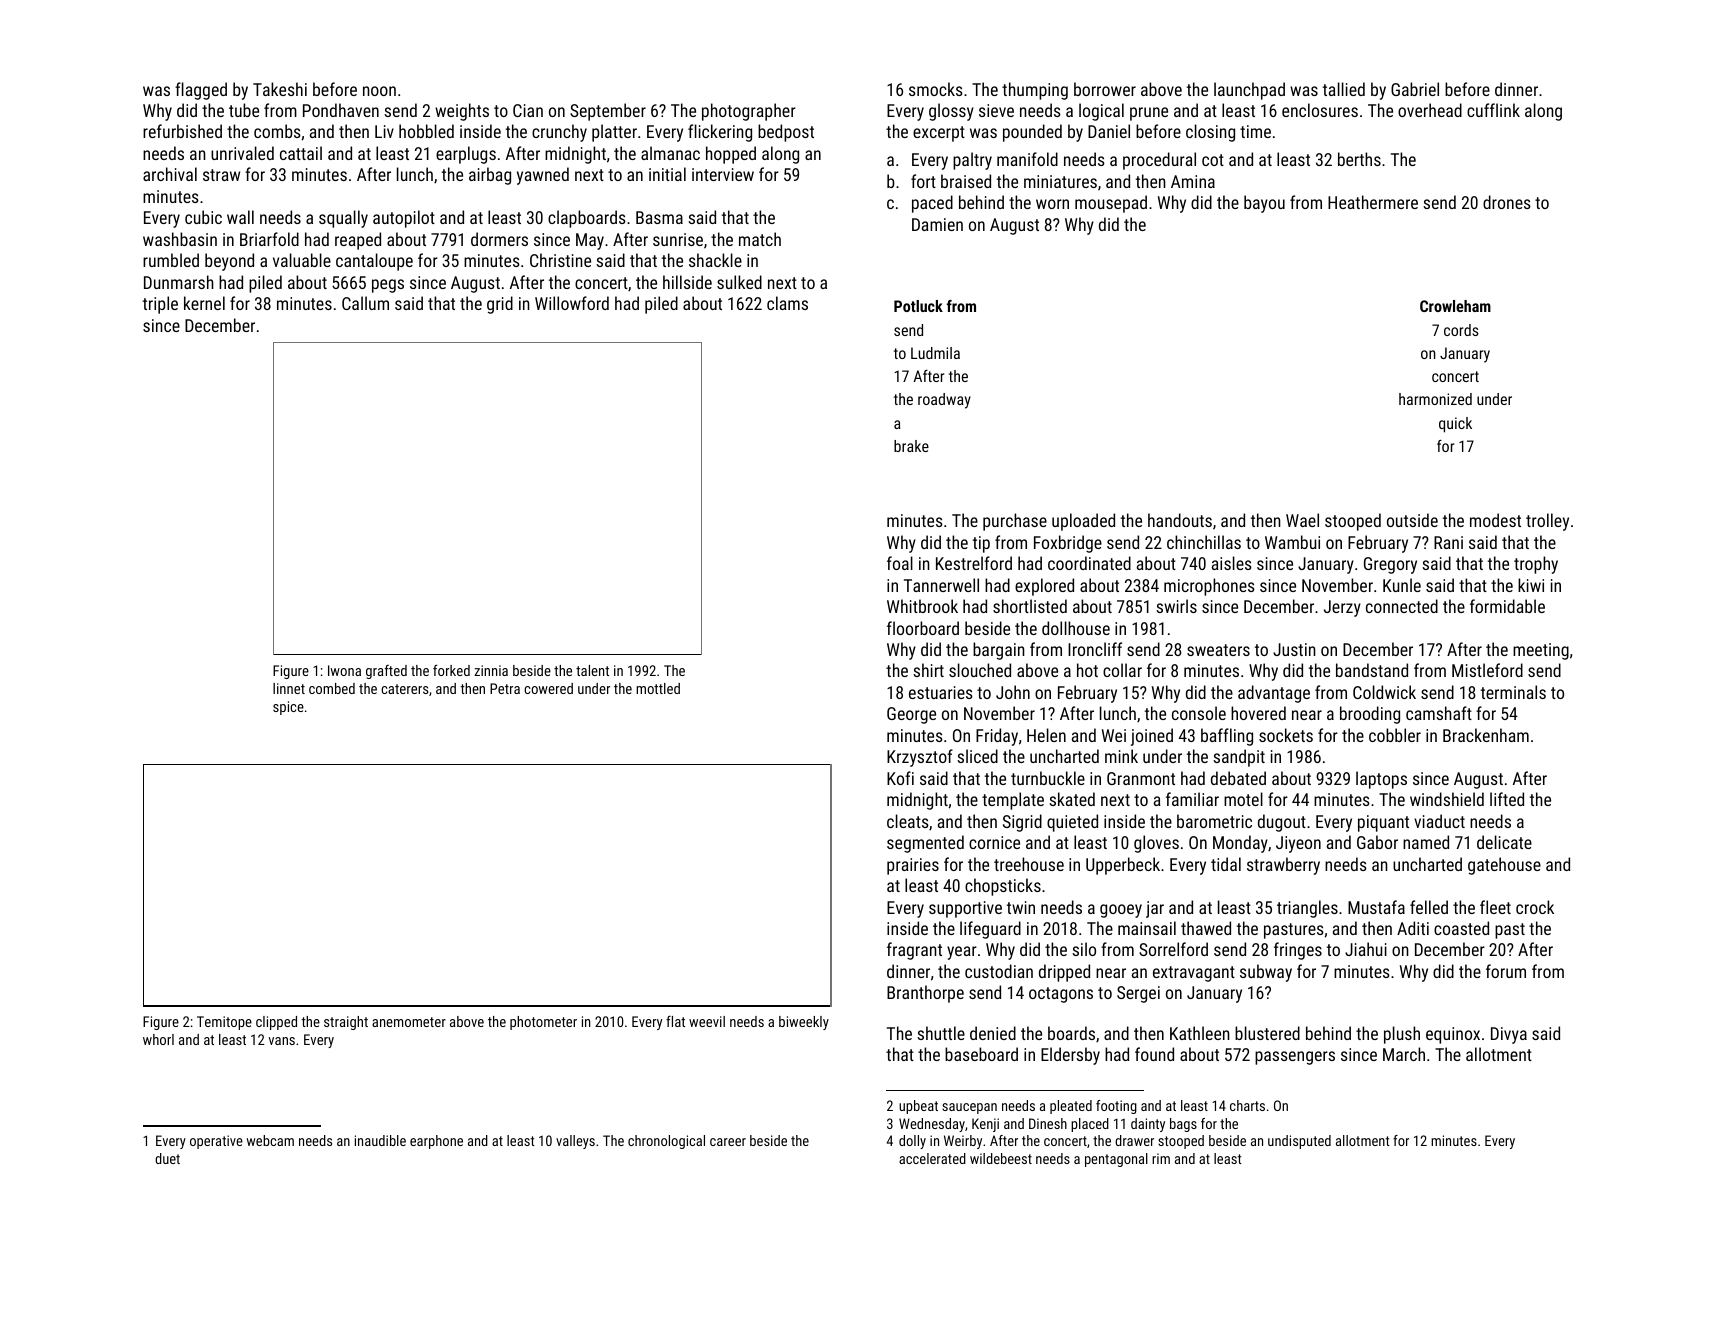 Image resolution: width=1718 pixels, height=1327 pixels. Describe the element at coordinates (1258, 713) in the image. I see `hovered` at that location.
